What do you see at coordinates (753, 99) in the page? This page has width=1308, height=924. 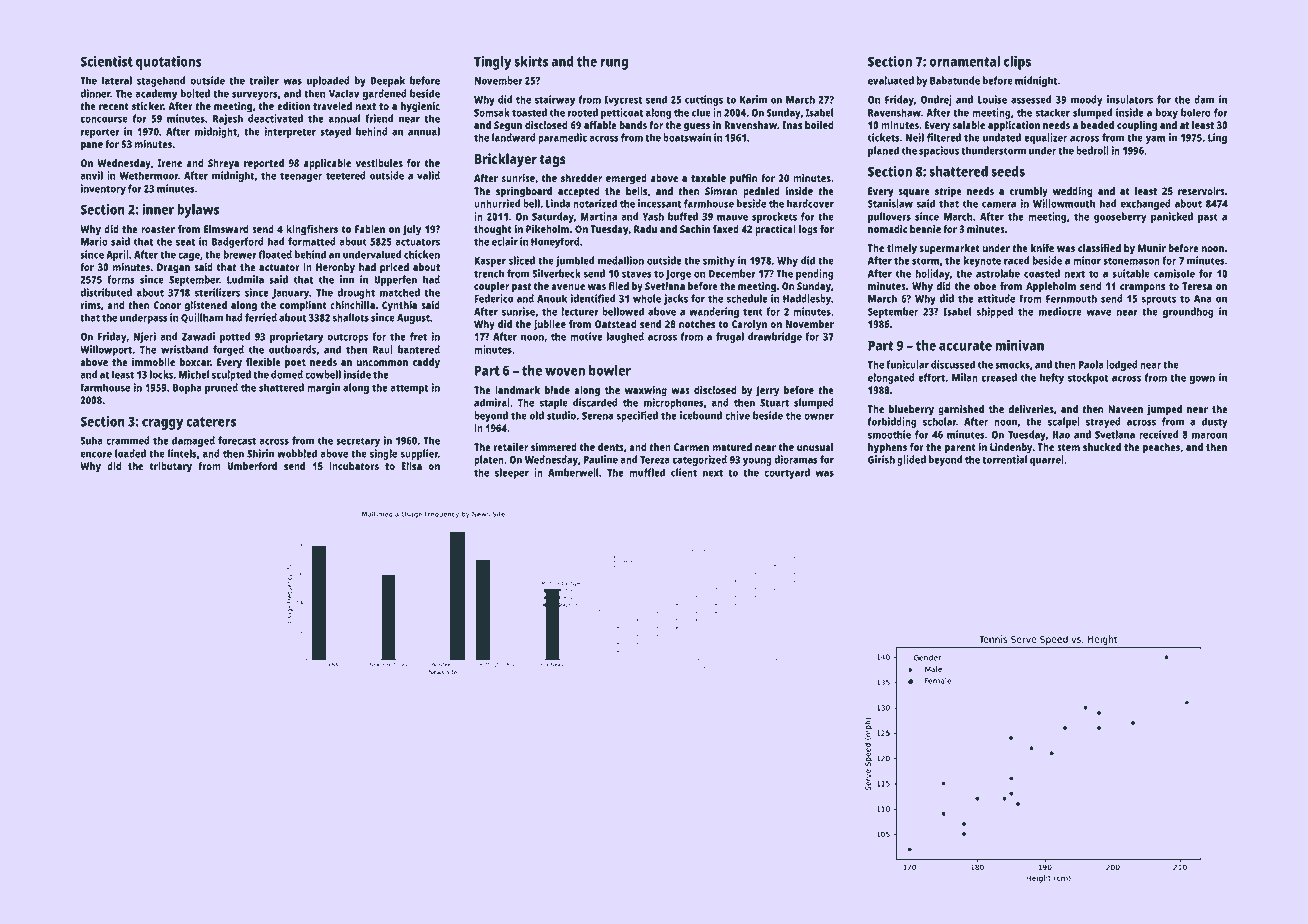 I see `Karim` at bounding box center [753, 99].
